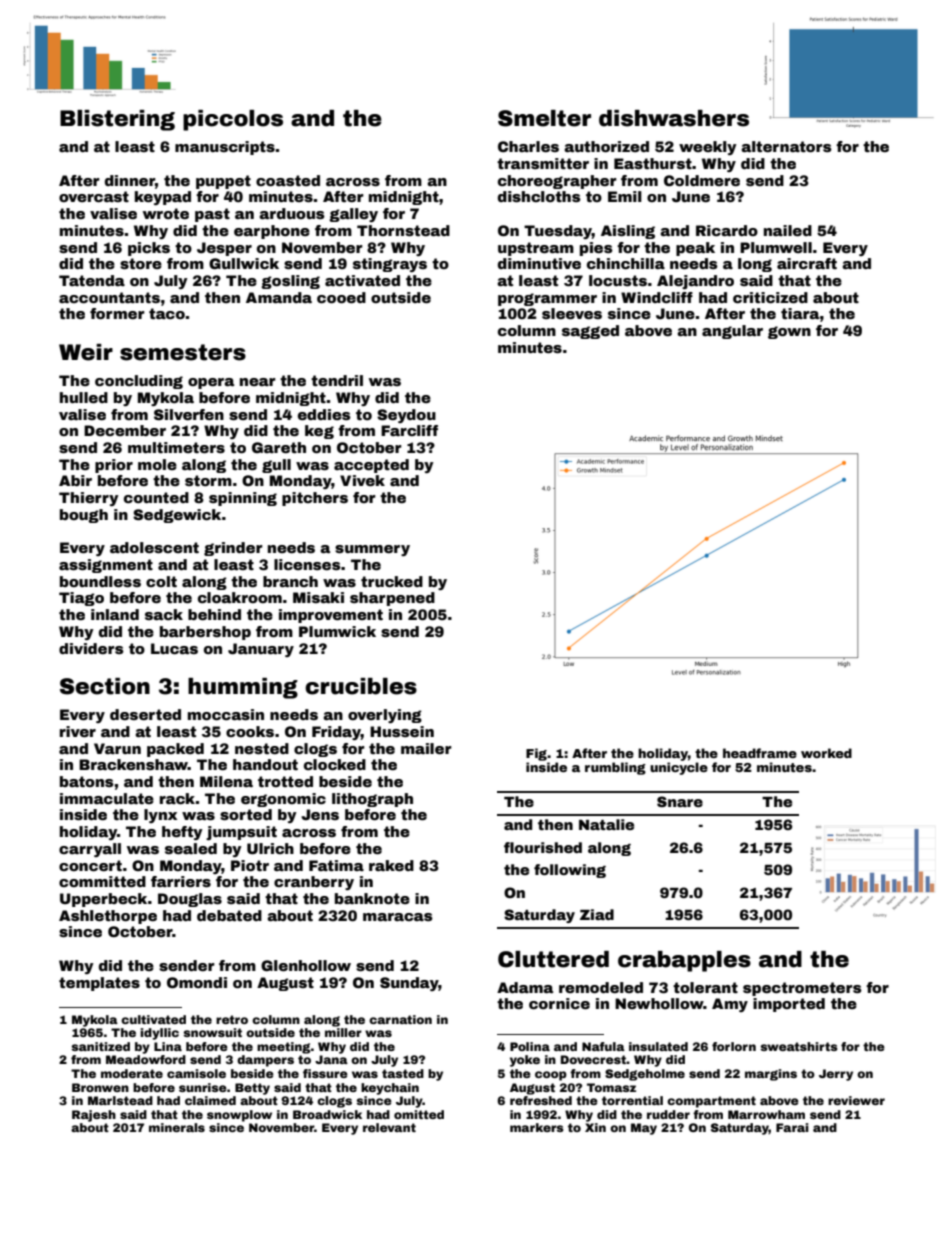 Image resolution: width=952 pixels, height=1233 pixels. I want to click on Hussein, so click(402, 731).
